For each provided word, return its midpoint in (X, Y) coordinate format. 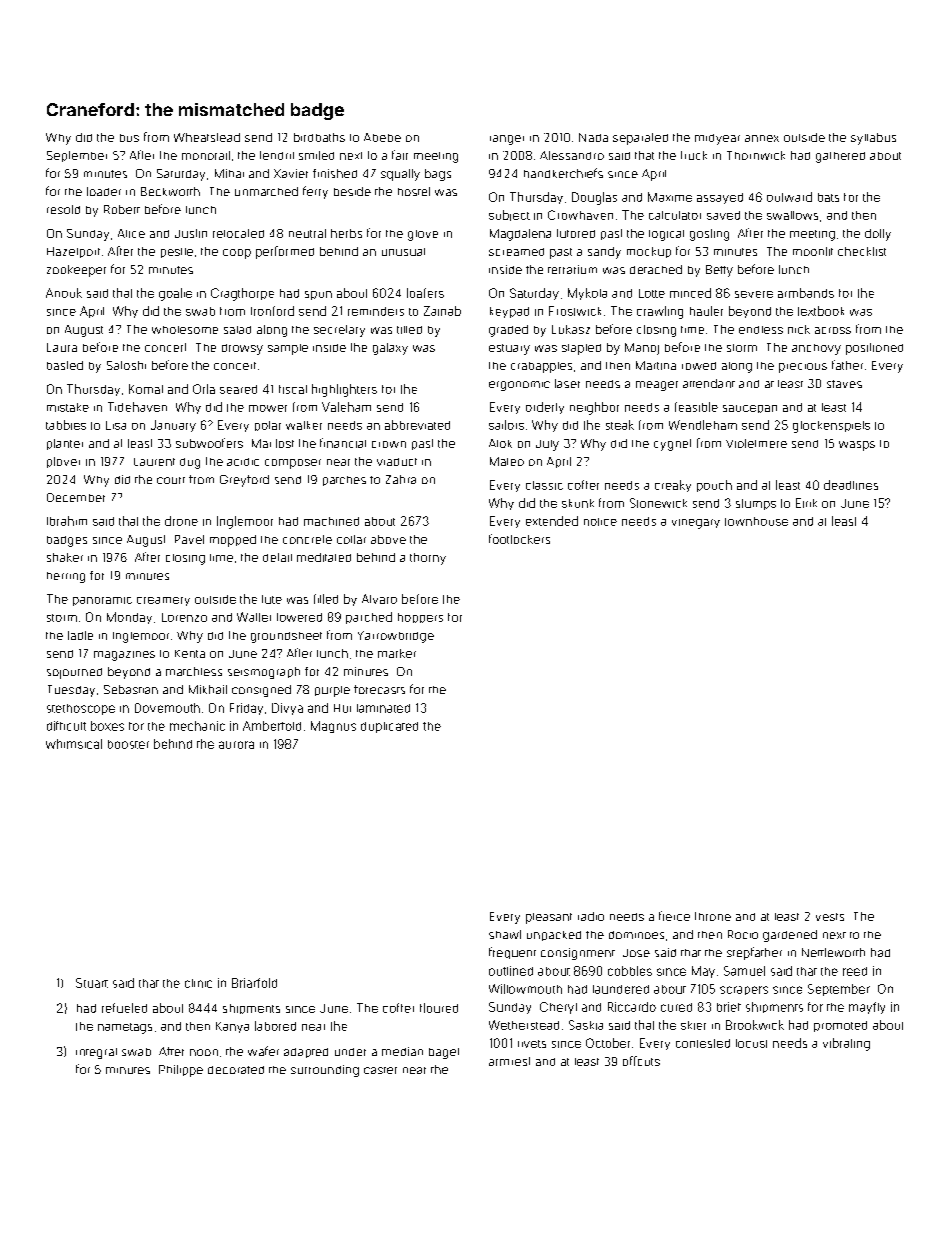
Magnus (333, 727)
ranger (507, 140)
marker (397, 653)
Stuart (92, 983)
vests (830, 917)
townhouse (756, 521)
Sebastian (131, 689)
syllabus (873, 139)
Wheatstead (207, 137)
